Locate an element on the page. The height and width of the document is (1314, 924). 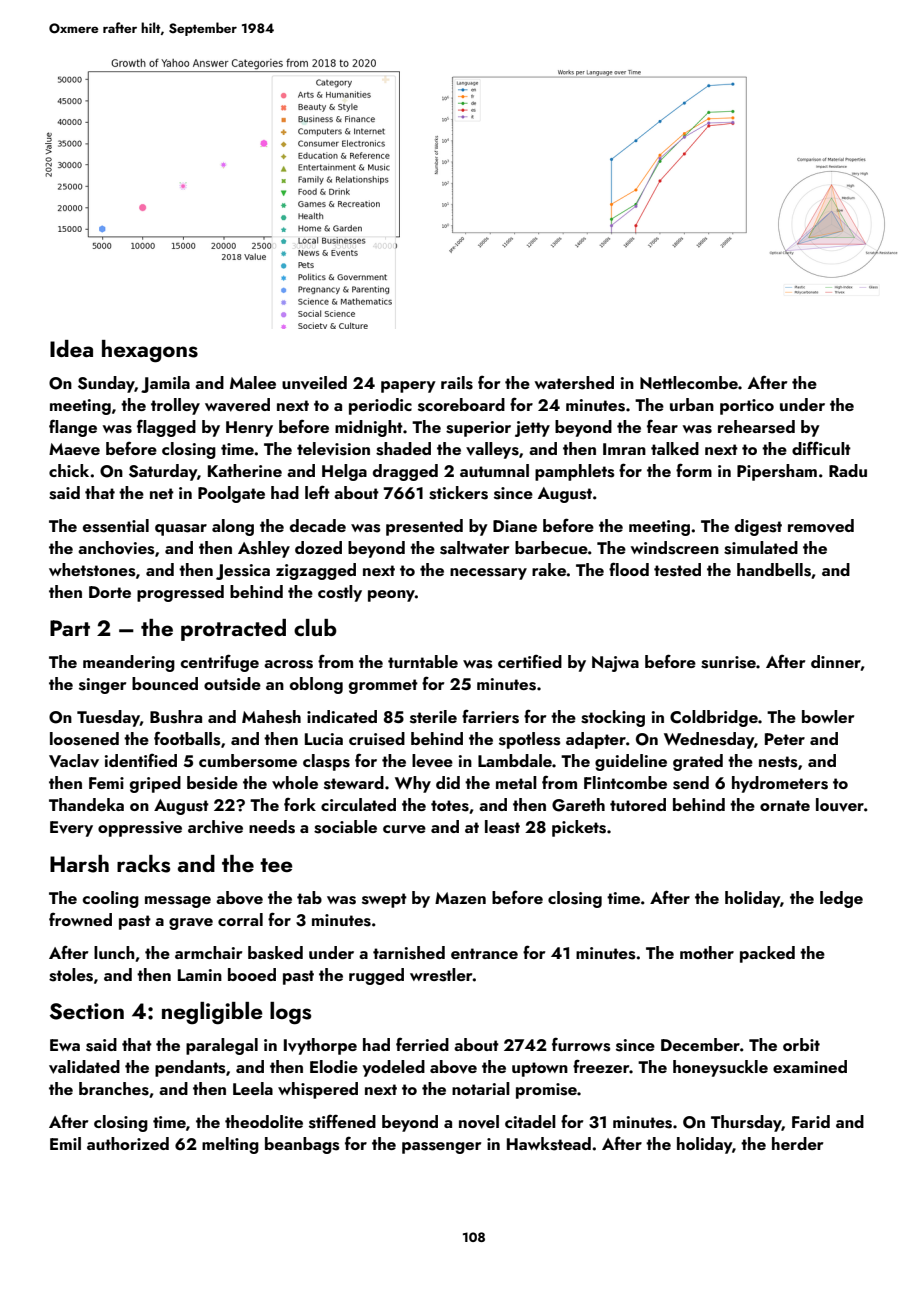
jetty is located at coordinates (532, 429).
